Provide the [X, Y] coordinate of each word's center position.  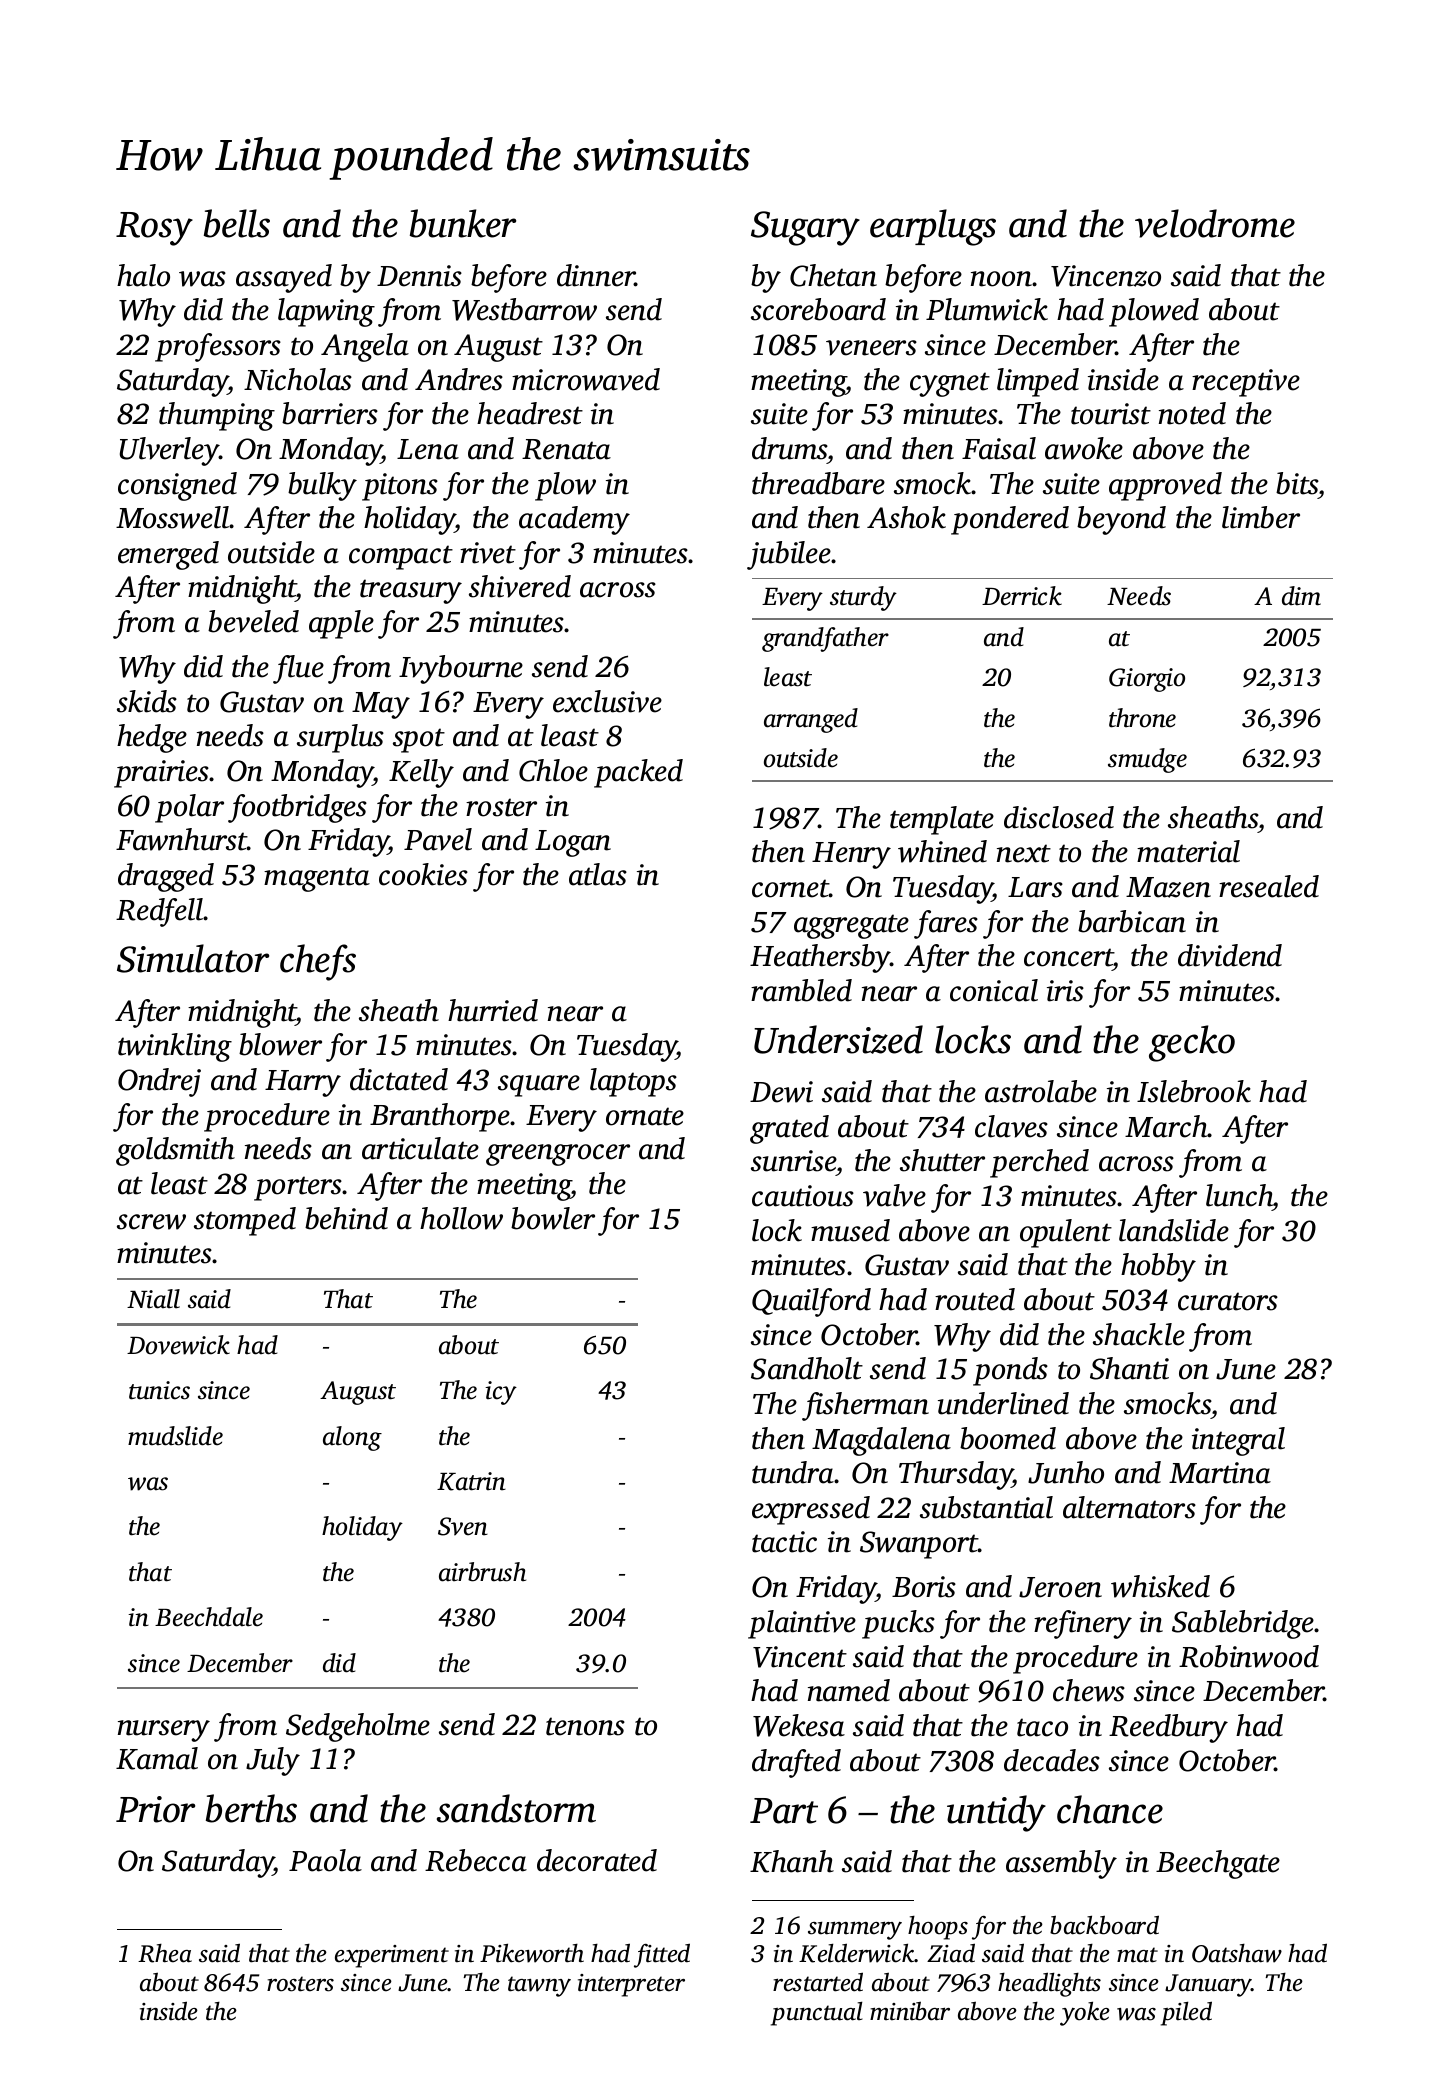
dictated [399, 1079]
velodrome [1215, 223]
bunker [463, 223]
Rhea [165, 1953]
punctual [817, 2014]
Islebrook [1194, 1091]
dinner [596, 275]
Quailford [811, 1302]
